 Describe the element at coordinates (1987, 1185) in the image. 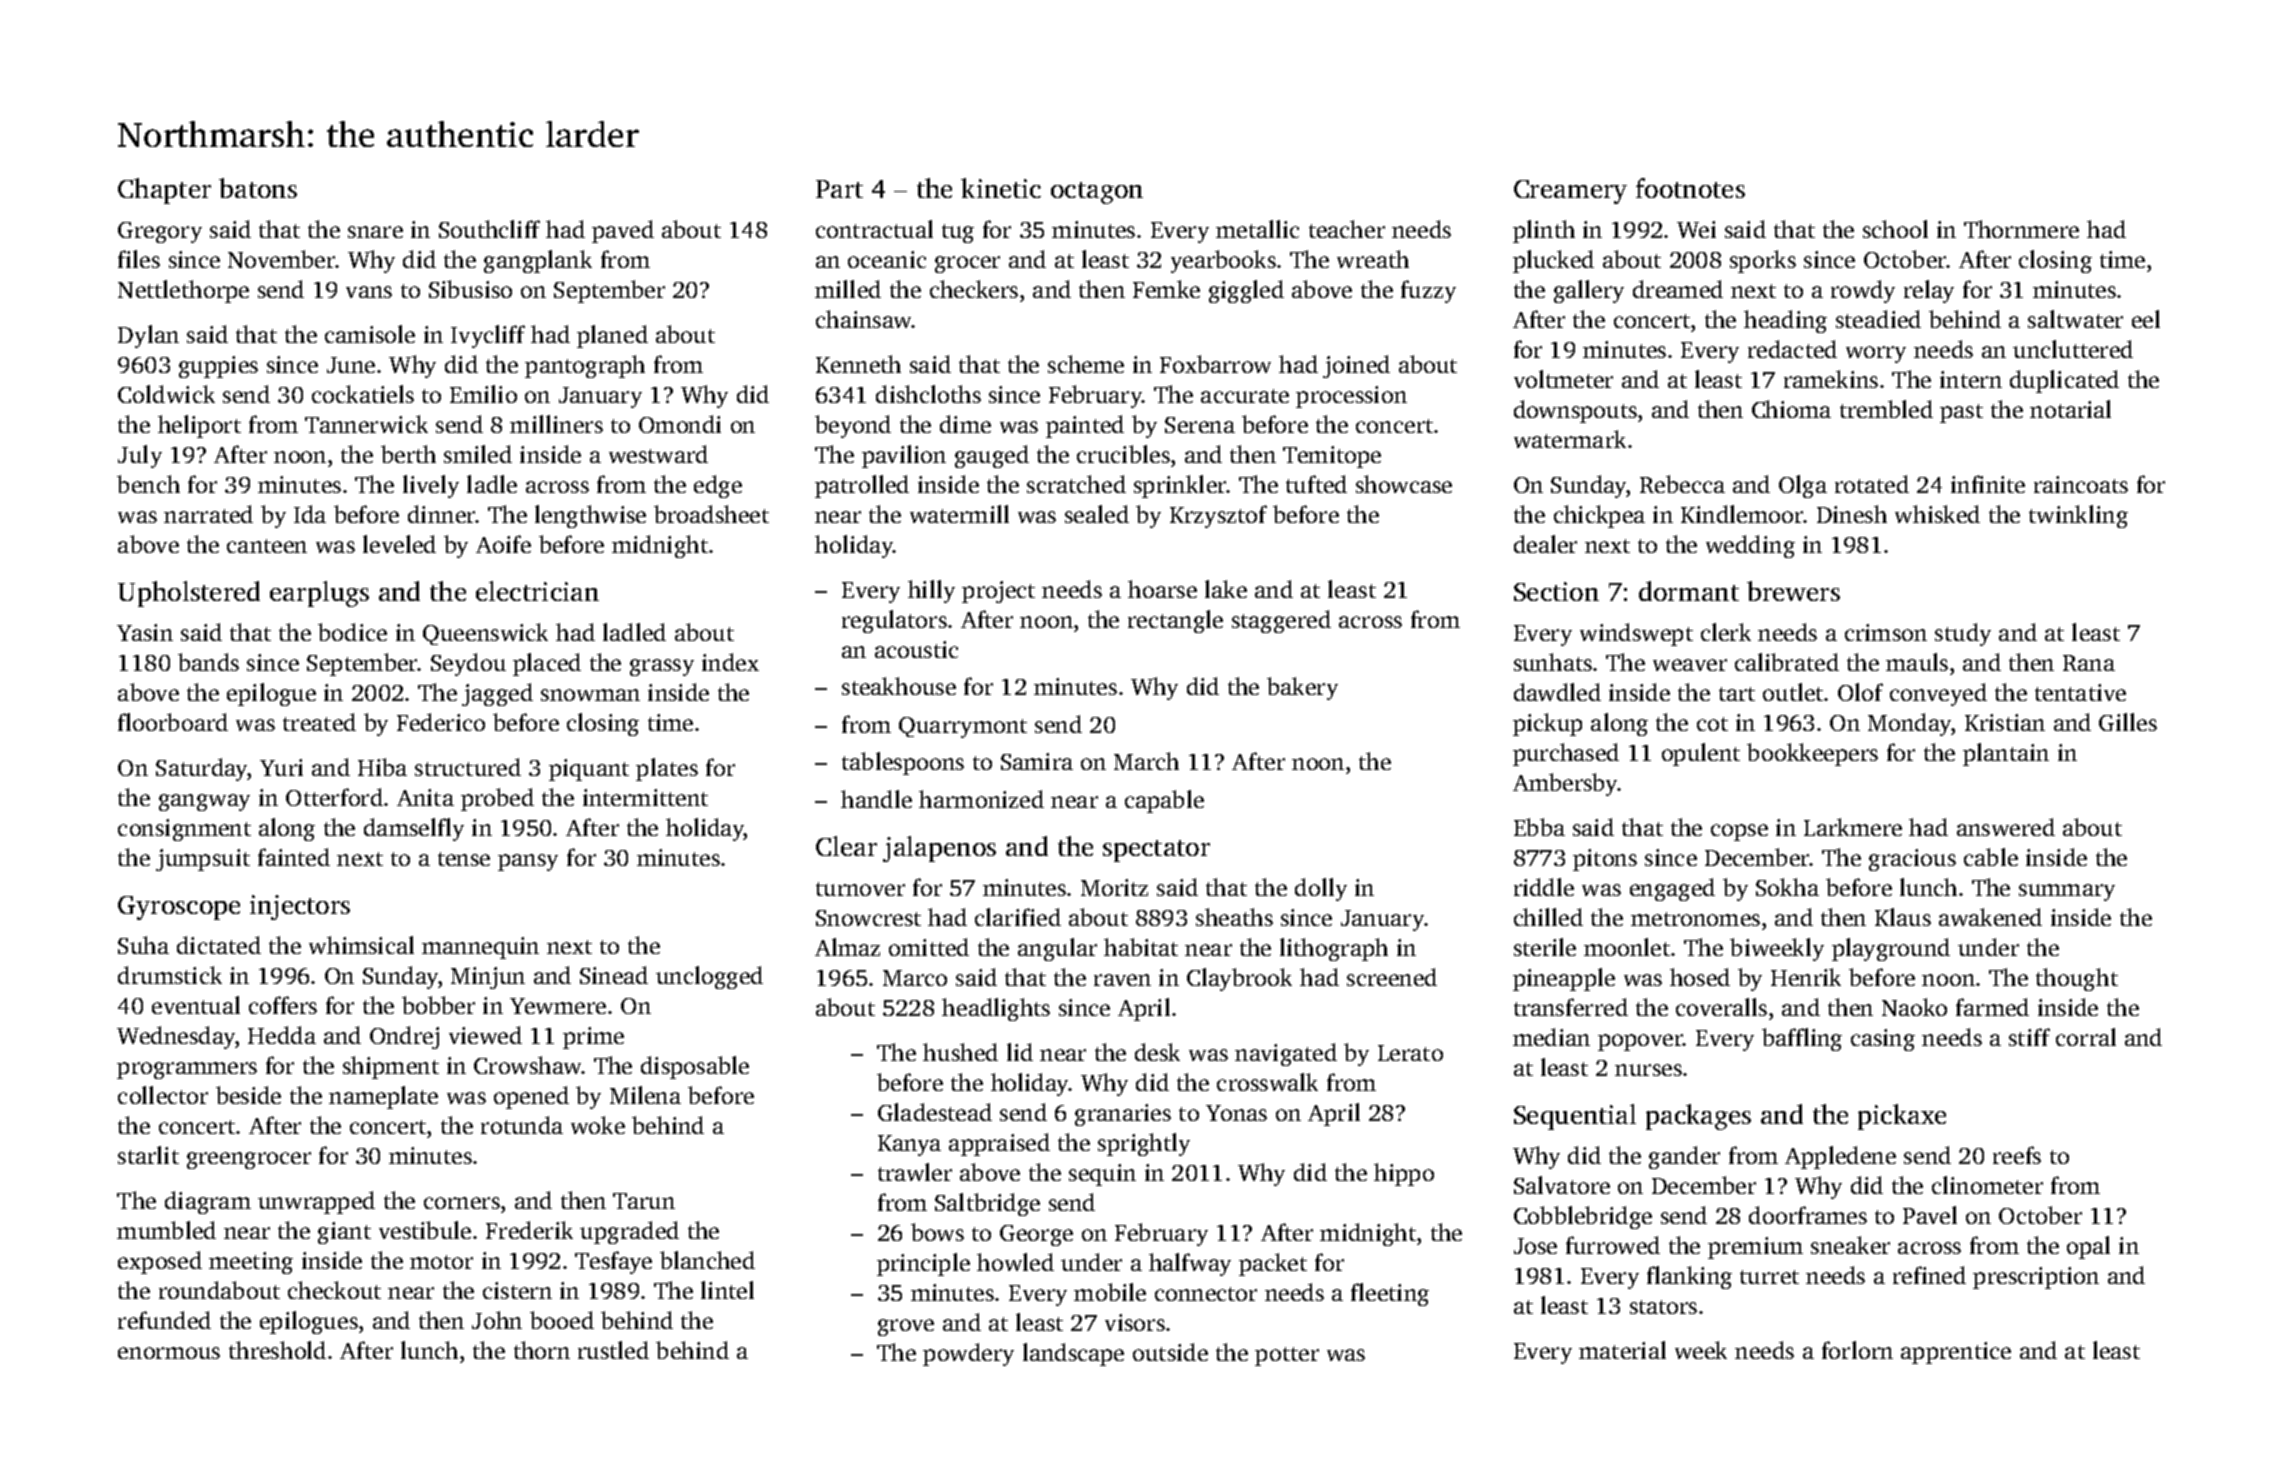

I see `clinometer` at that location.
